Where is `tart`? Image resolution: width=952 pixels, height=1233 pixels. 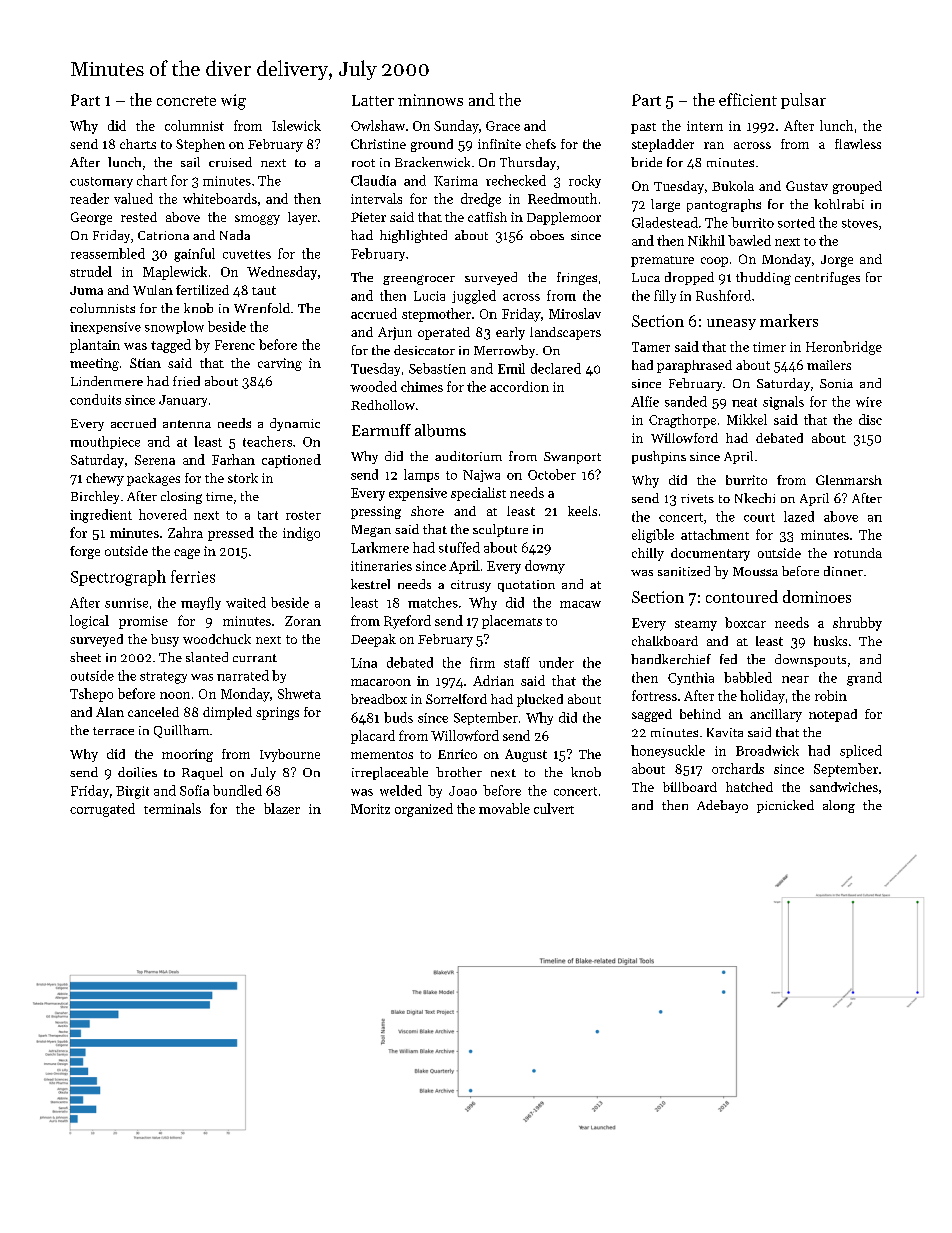
tart is located at coordinates (268, 515).
